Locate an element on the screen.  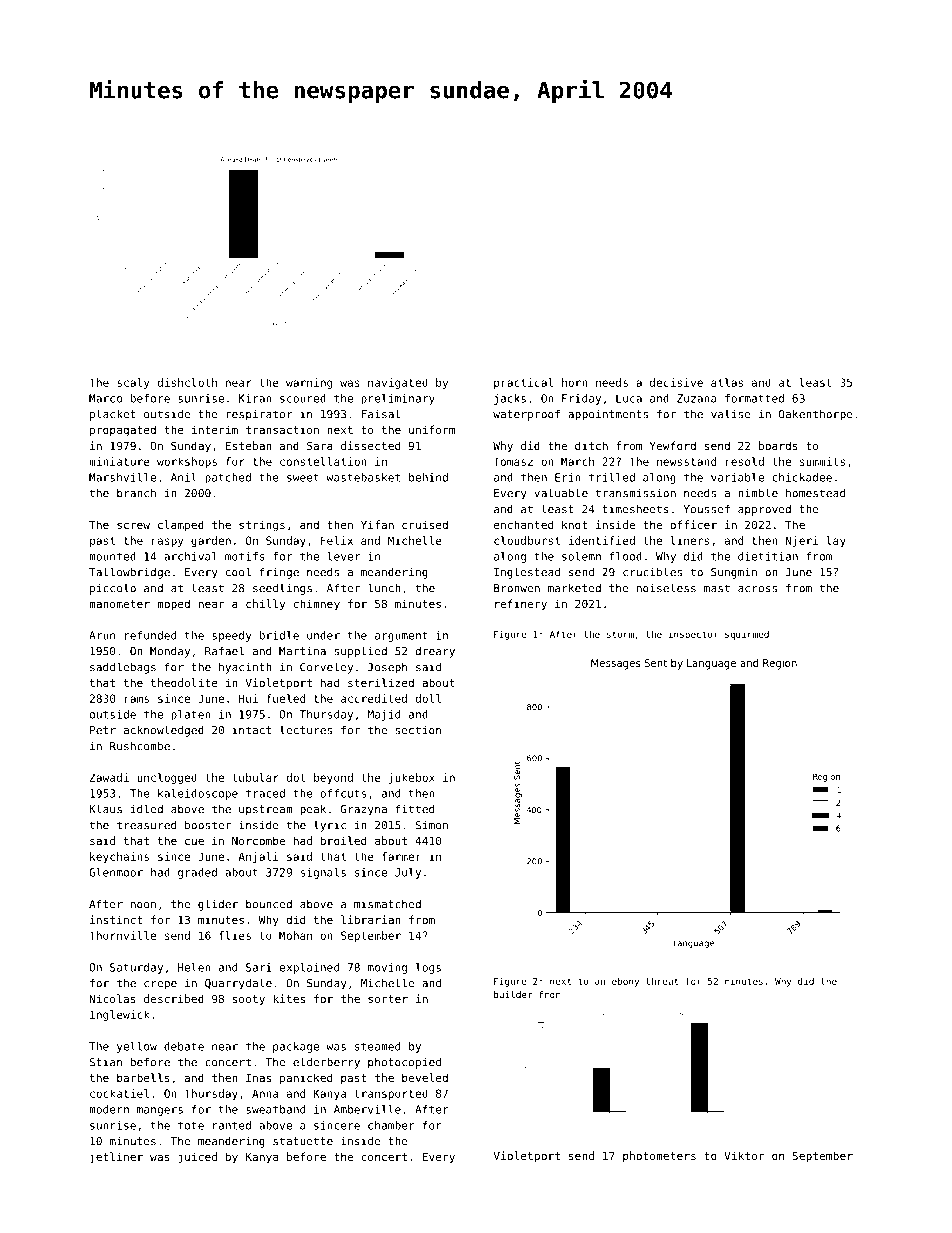
intact is located at coordinates (251, 730).
